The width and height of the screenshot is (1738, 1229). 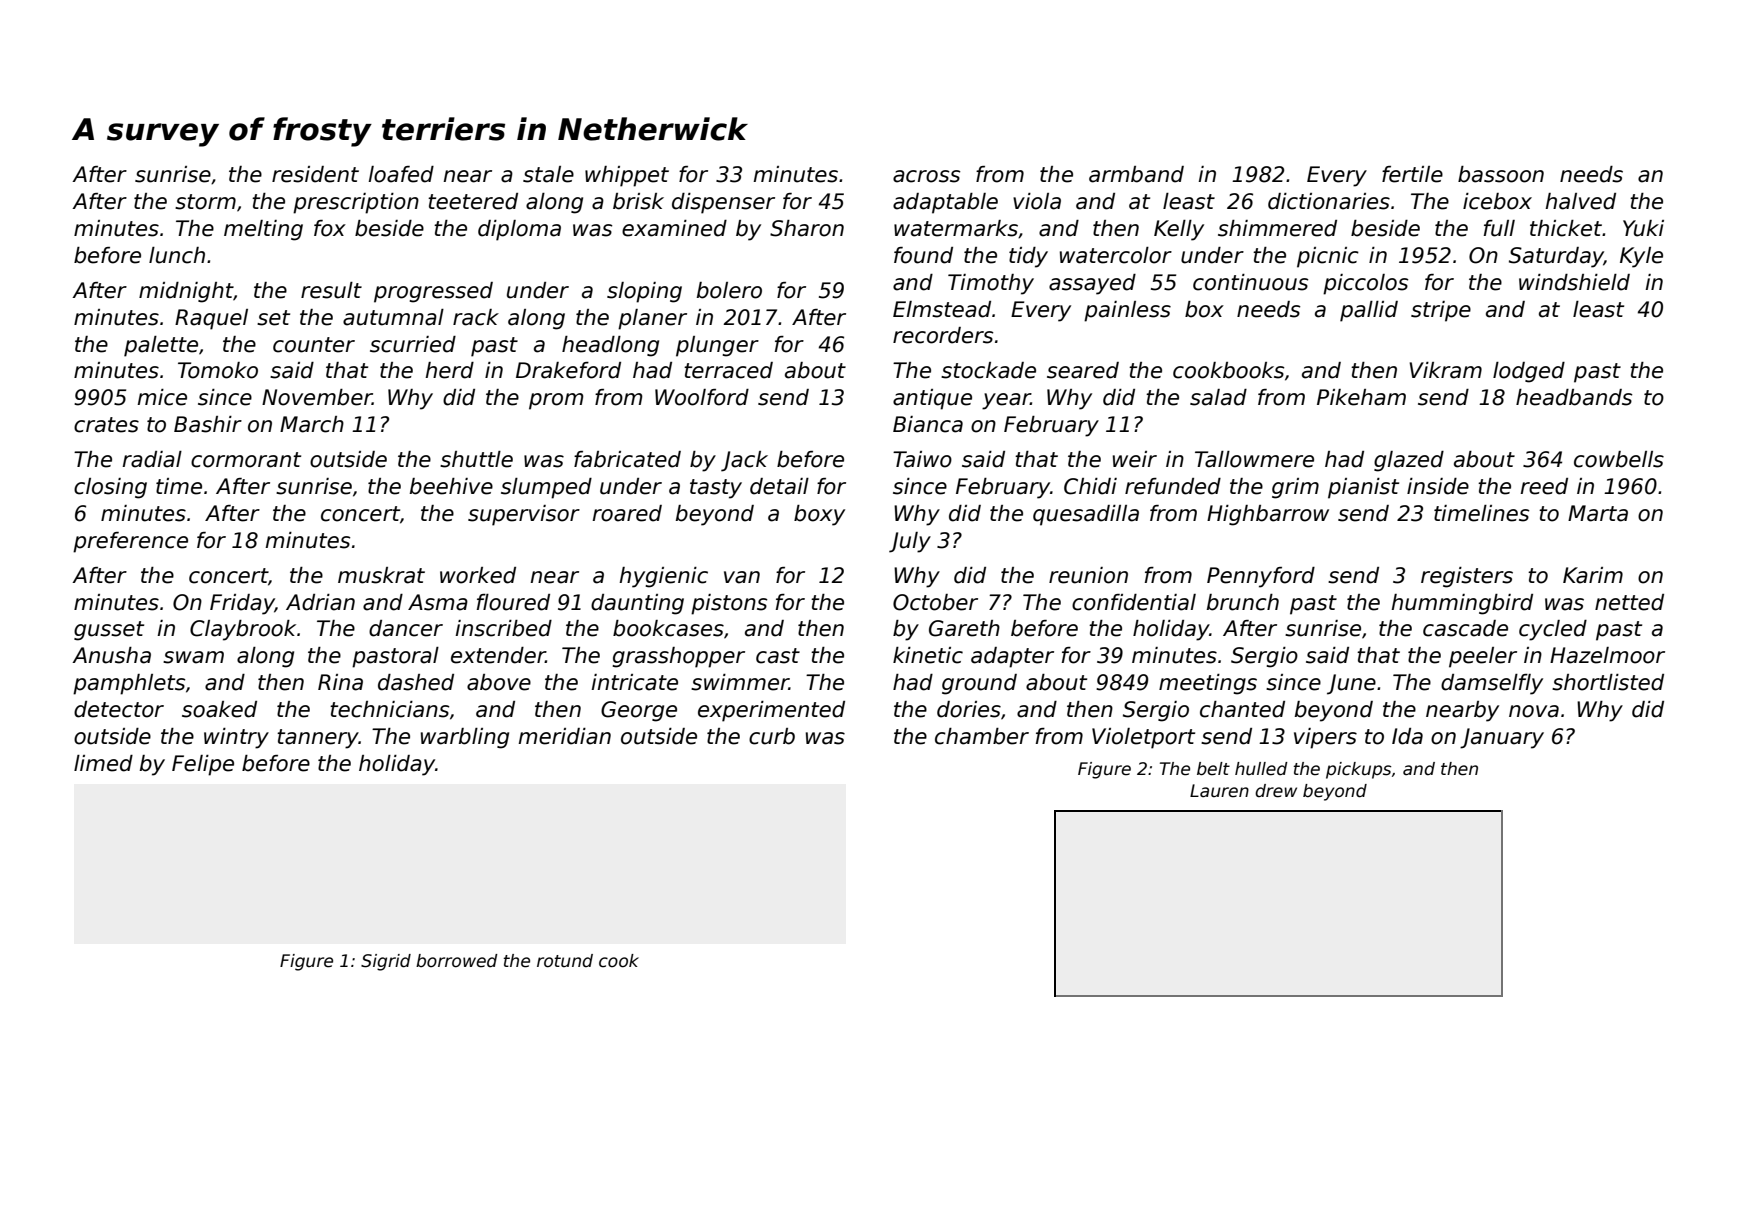 What do you see at coordinates (702, 397) in the screenshot?
I see `Woolford` at bounding box center [702, 397].
